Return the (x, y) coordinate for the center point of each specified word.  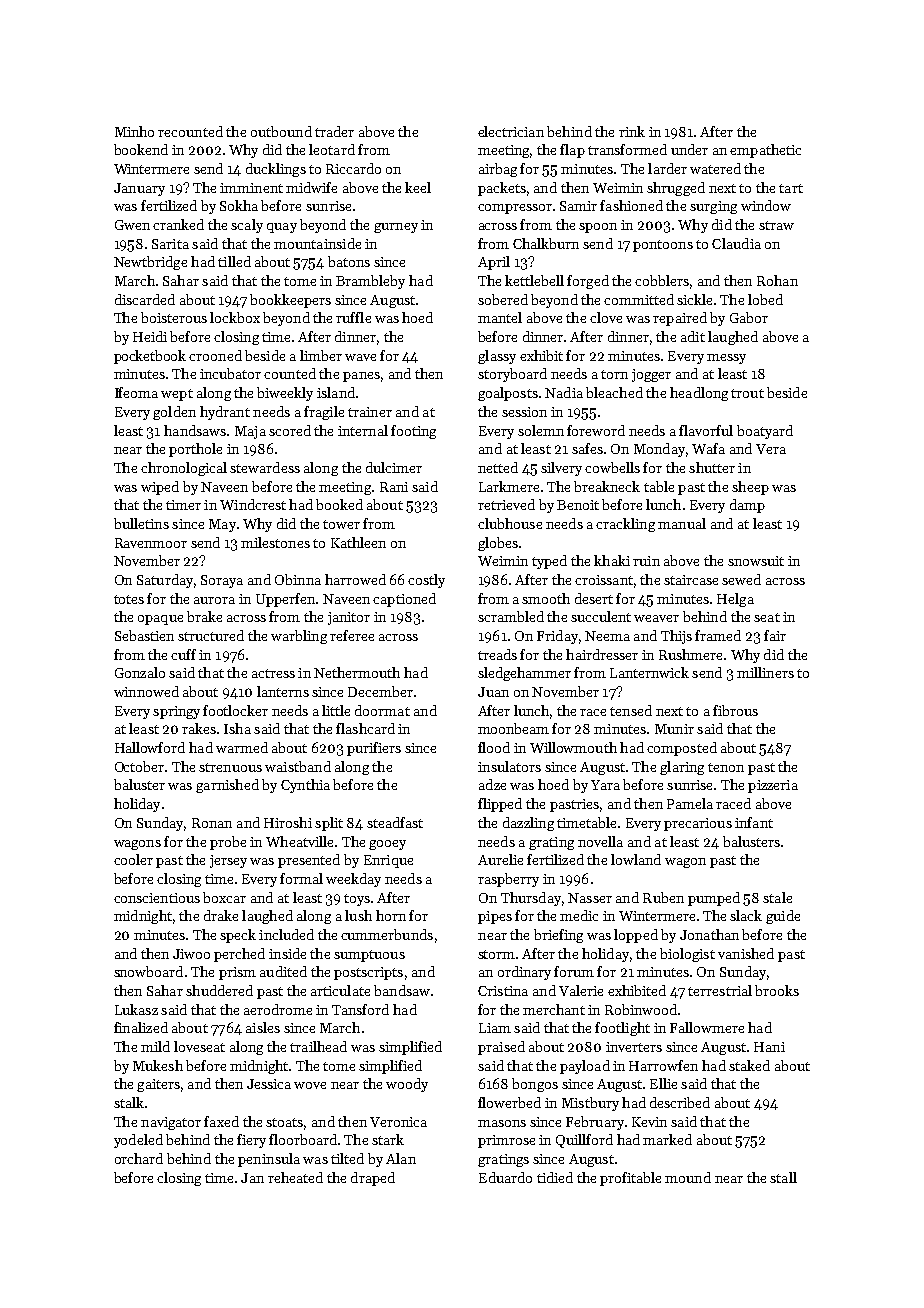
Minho (134, 131)
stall (783, 1177)
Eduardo (505, 1177)
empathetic (765, 151)
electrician (511, 131)
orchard (139, 1158)
